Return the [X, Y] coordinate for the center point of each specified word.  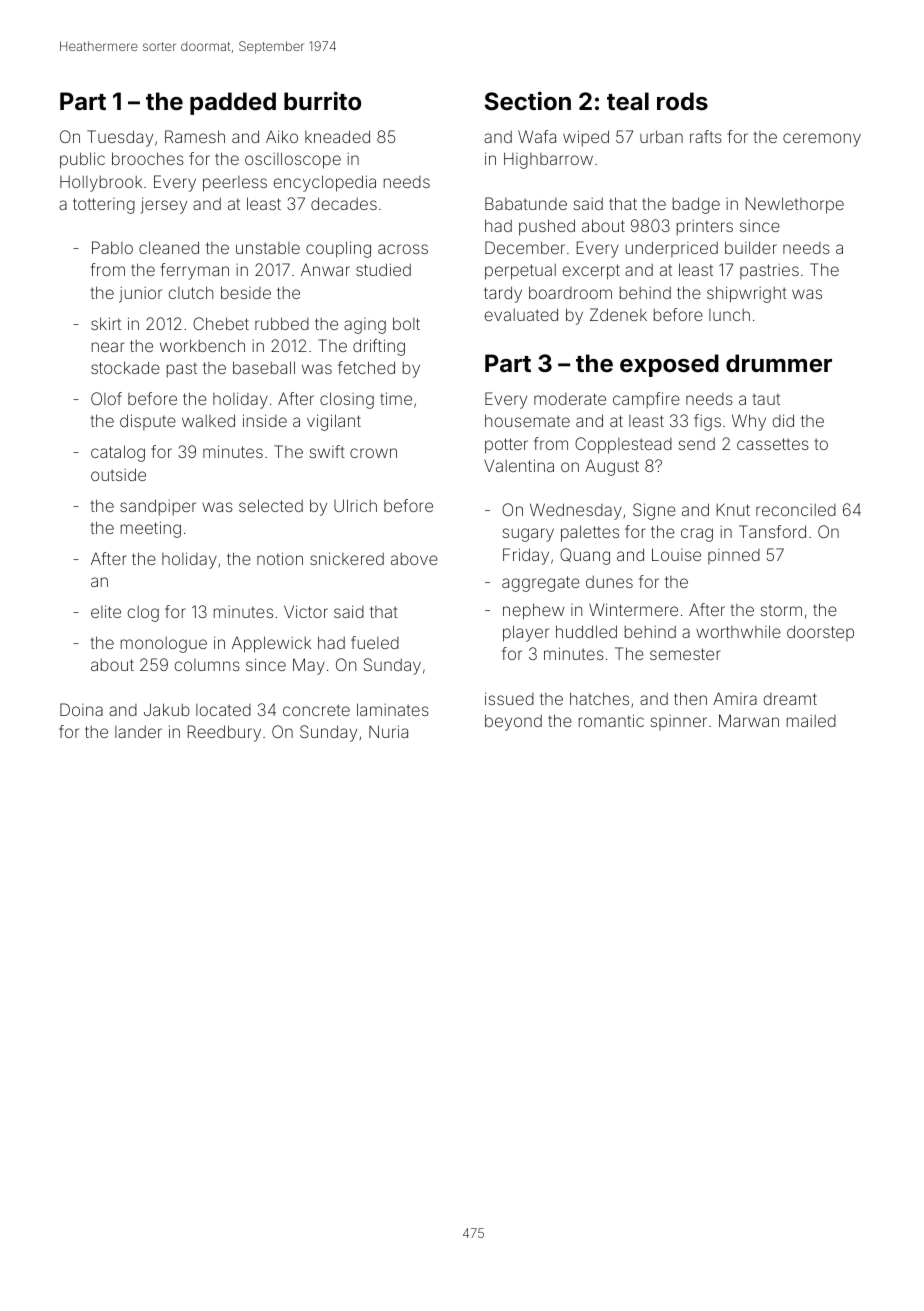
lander [138, 732]
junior [140, 294]
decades [344, 203]
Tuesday [120, 138]
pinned [734, 556]
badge [696, 205]
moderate [570, 399]
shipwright [747, 294]
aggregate [541, 584]
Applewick [271, 644]
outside [118, 474]
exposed [669, 365]
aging [365, 326]
